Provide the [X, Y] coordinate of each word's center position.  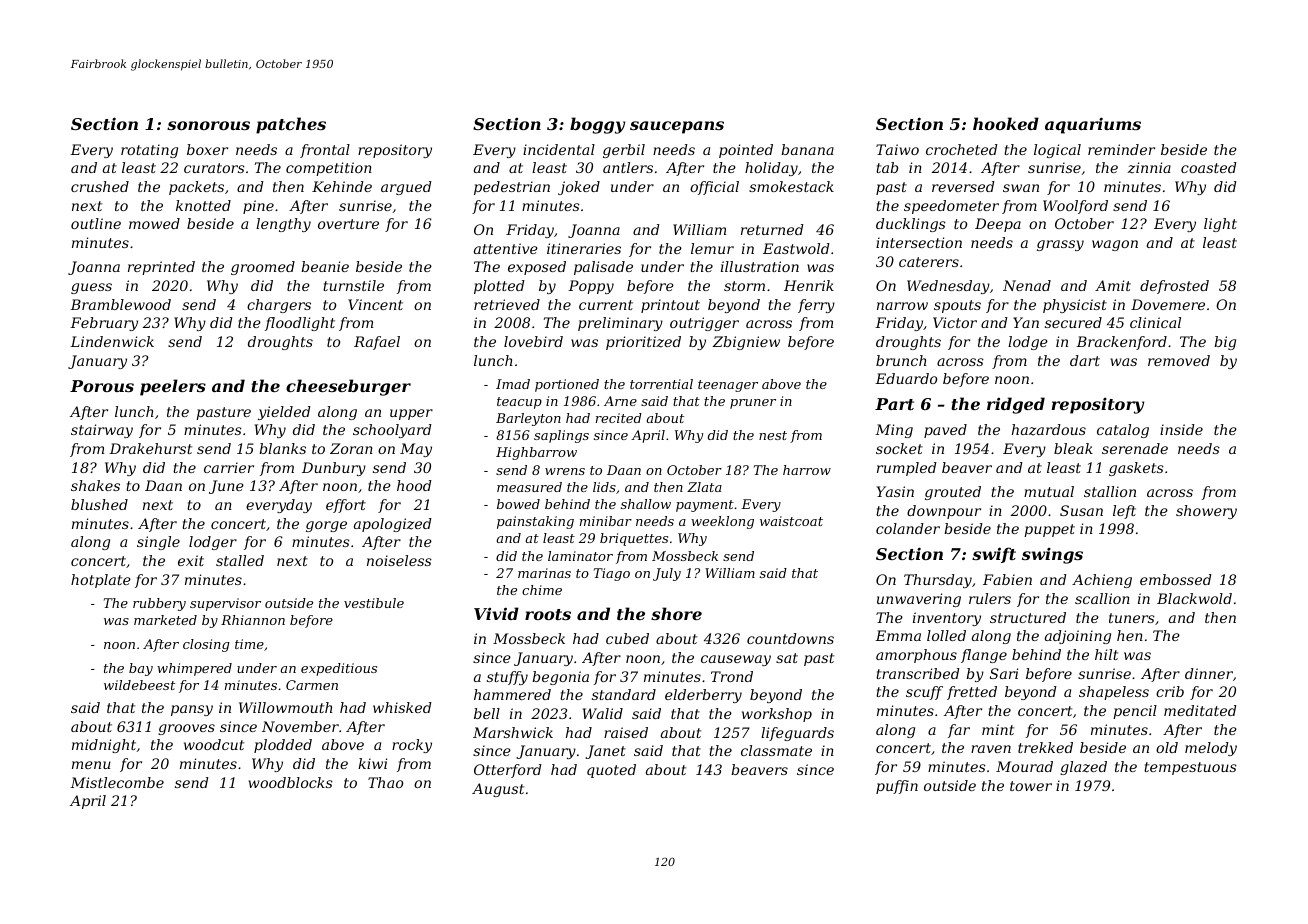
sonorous [208, 125]
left [1124, 512]
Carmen [312, 685]
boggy [597, 125]
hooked [1006, 123]
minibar [606, 521]
